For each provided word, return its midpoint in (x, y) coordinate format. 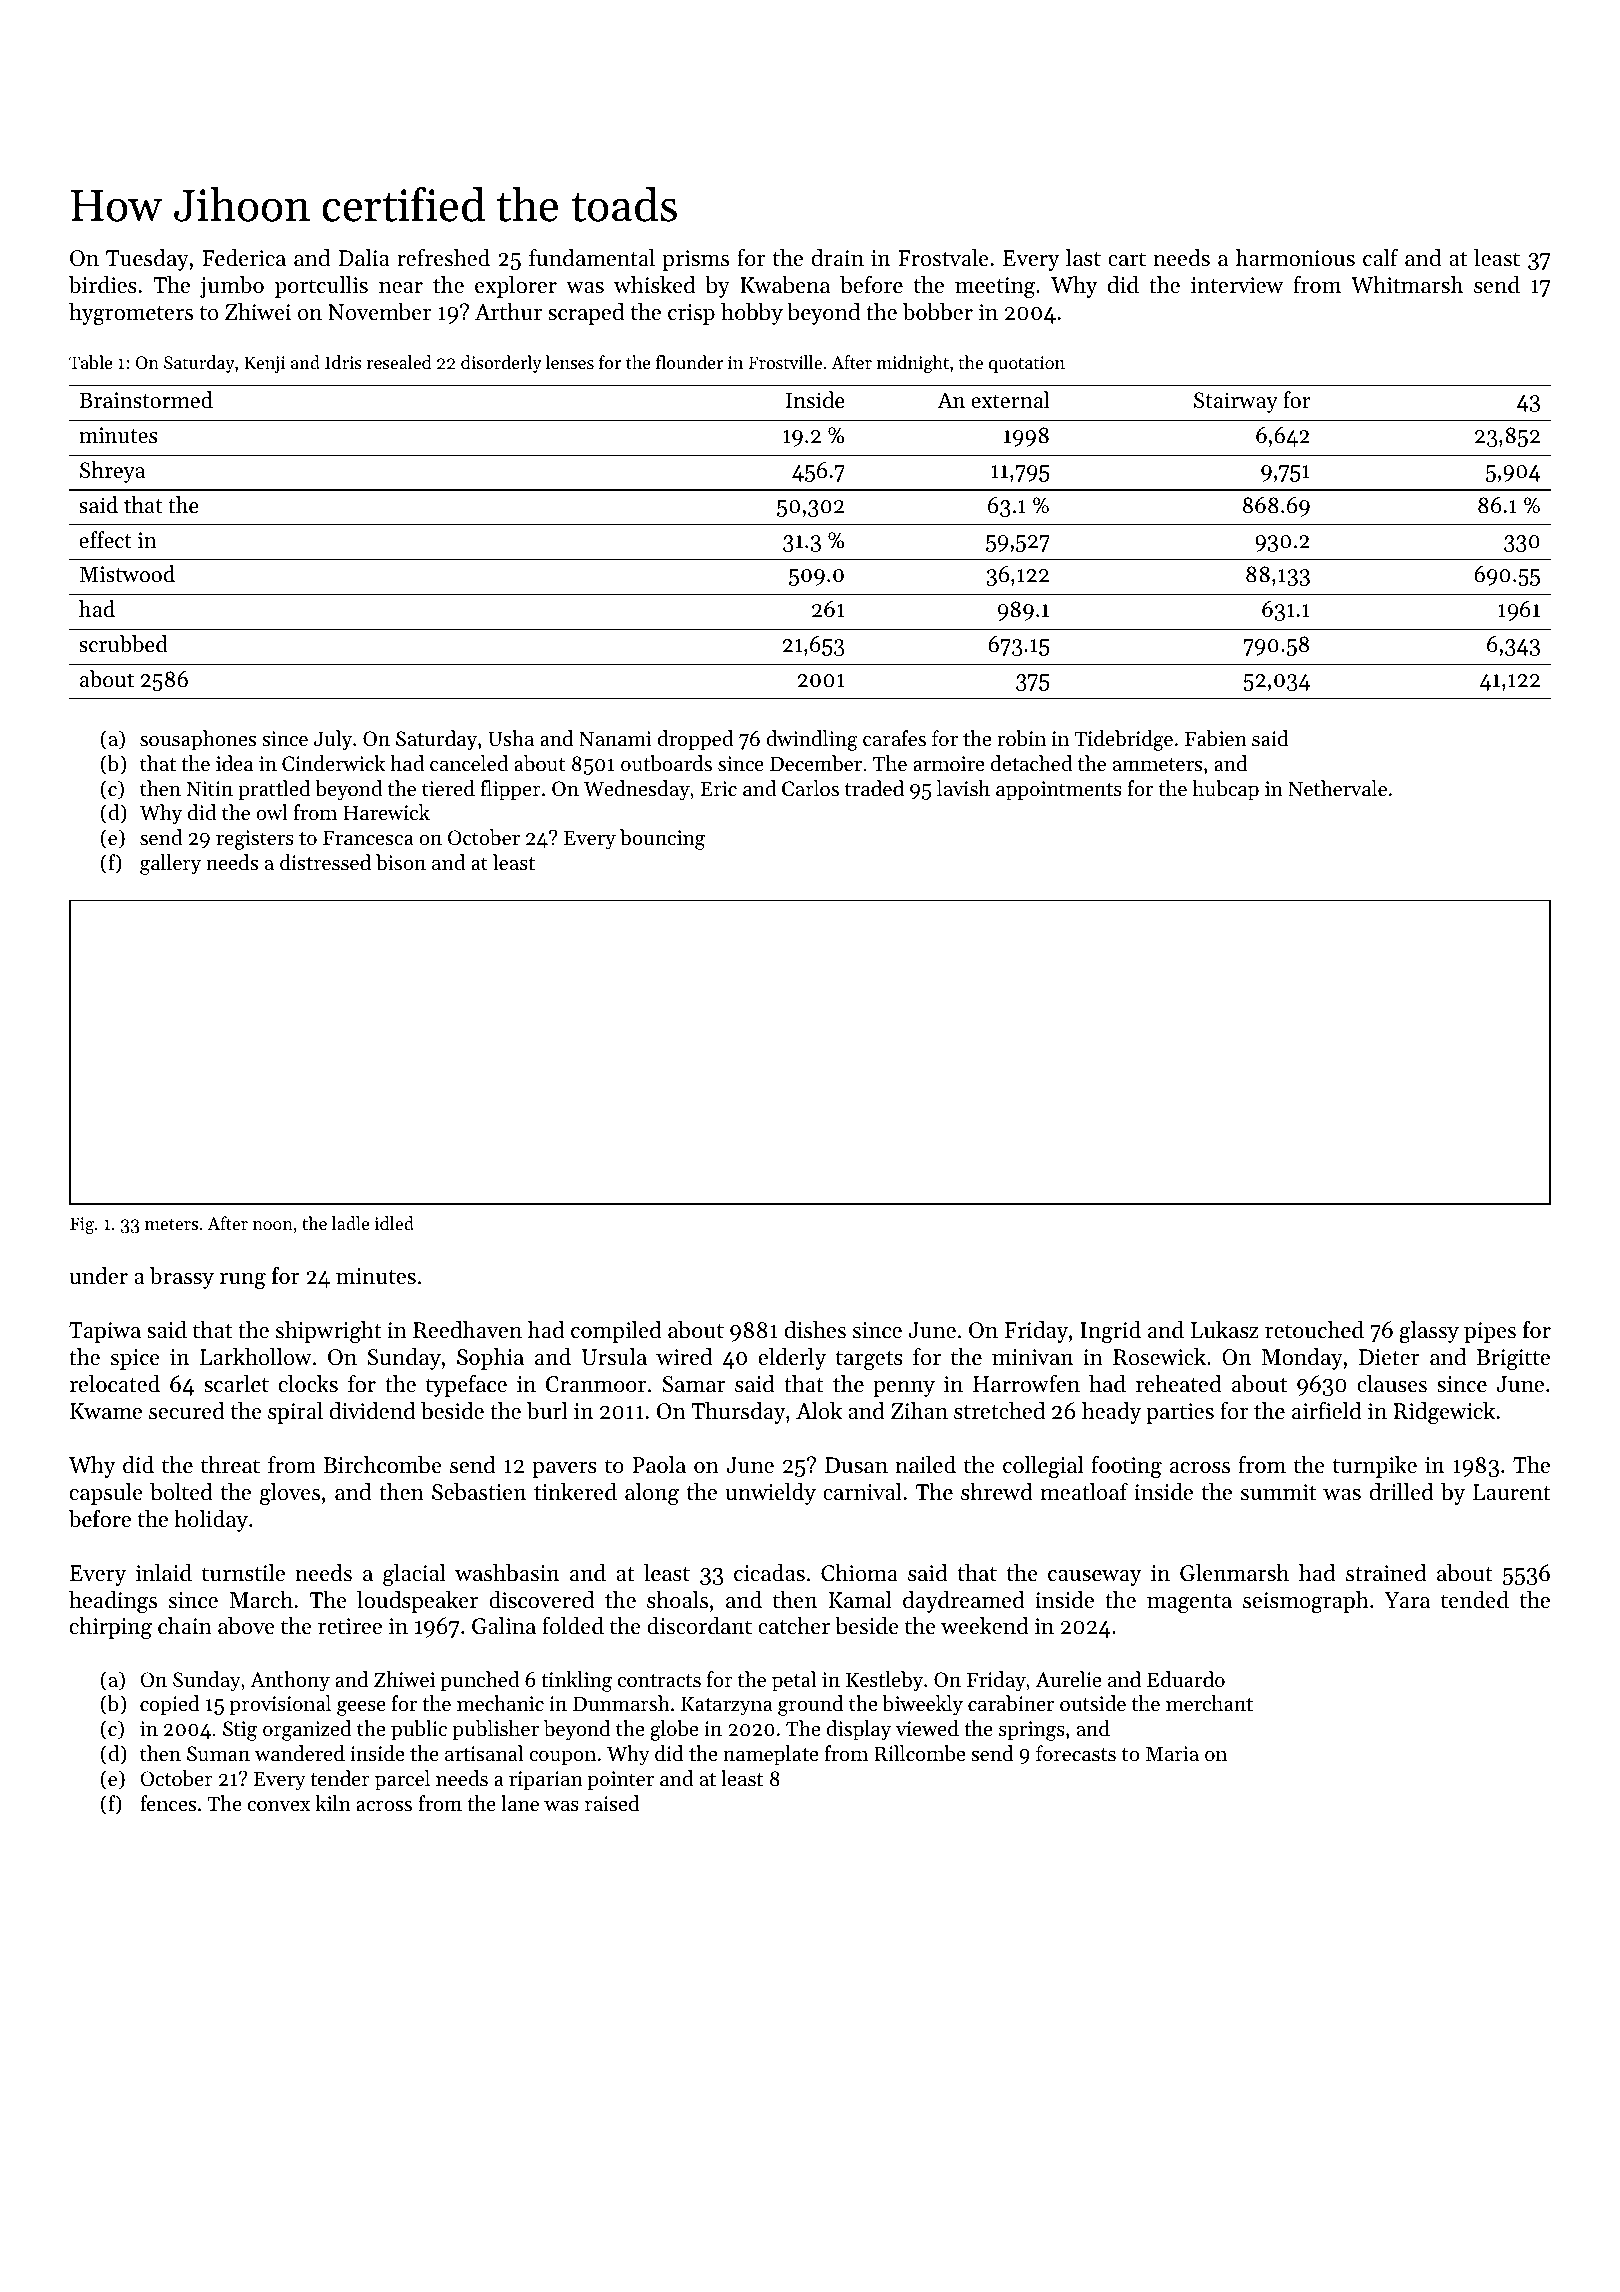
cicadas (769, 1573)
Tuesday (147, 260)
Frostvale (943, 258)
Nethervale (1337, 788)
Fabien (1216, 738)
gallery (170, 864)
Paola (659, 1465)
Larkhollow (256, 1357)
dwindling (812, 740)
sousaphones (198, 740)
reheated (1179, 1384)
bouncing (662, 839)
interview (1237, 285)
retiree (350, 1626)
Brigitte (1513, 1359)
